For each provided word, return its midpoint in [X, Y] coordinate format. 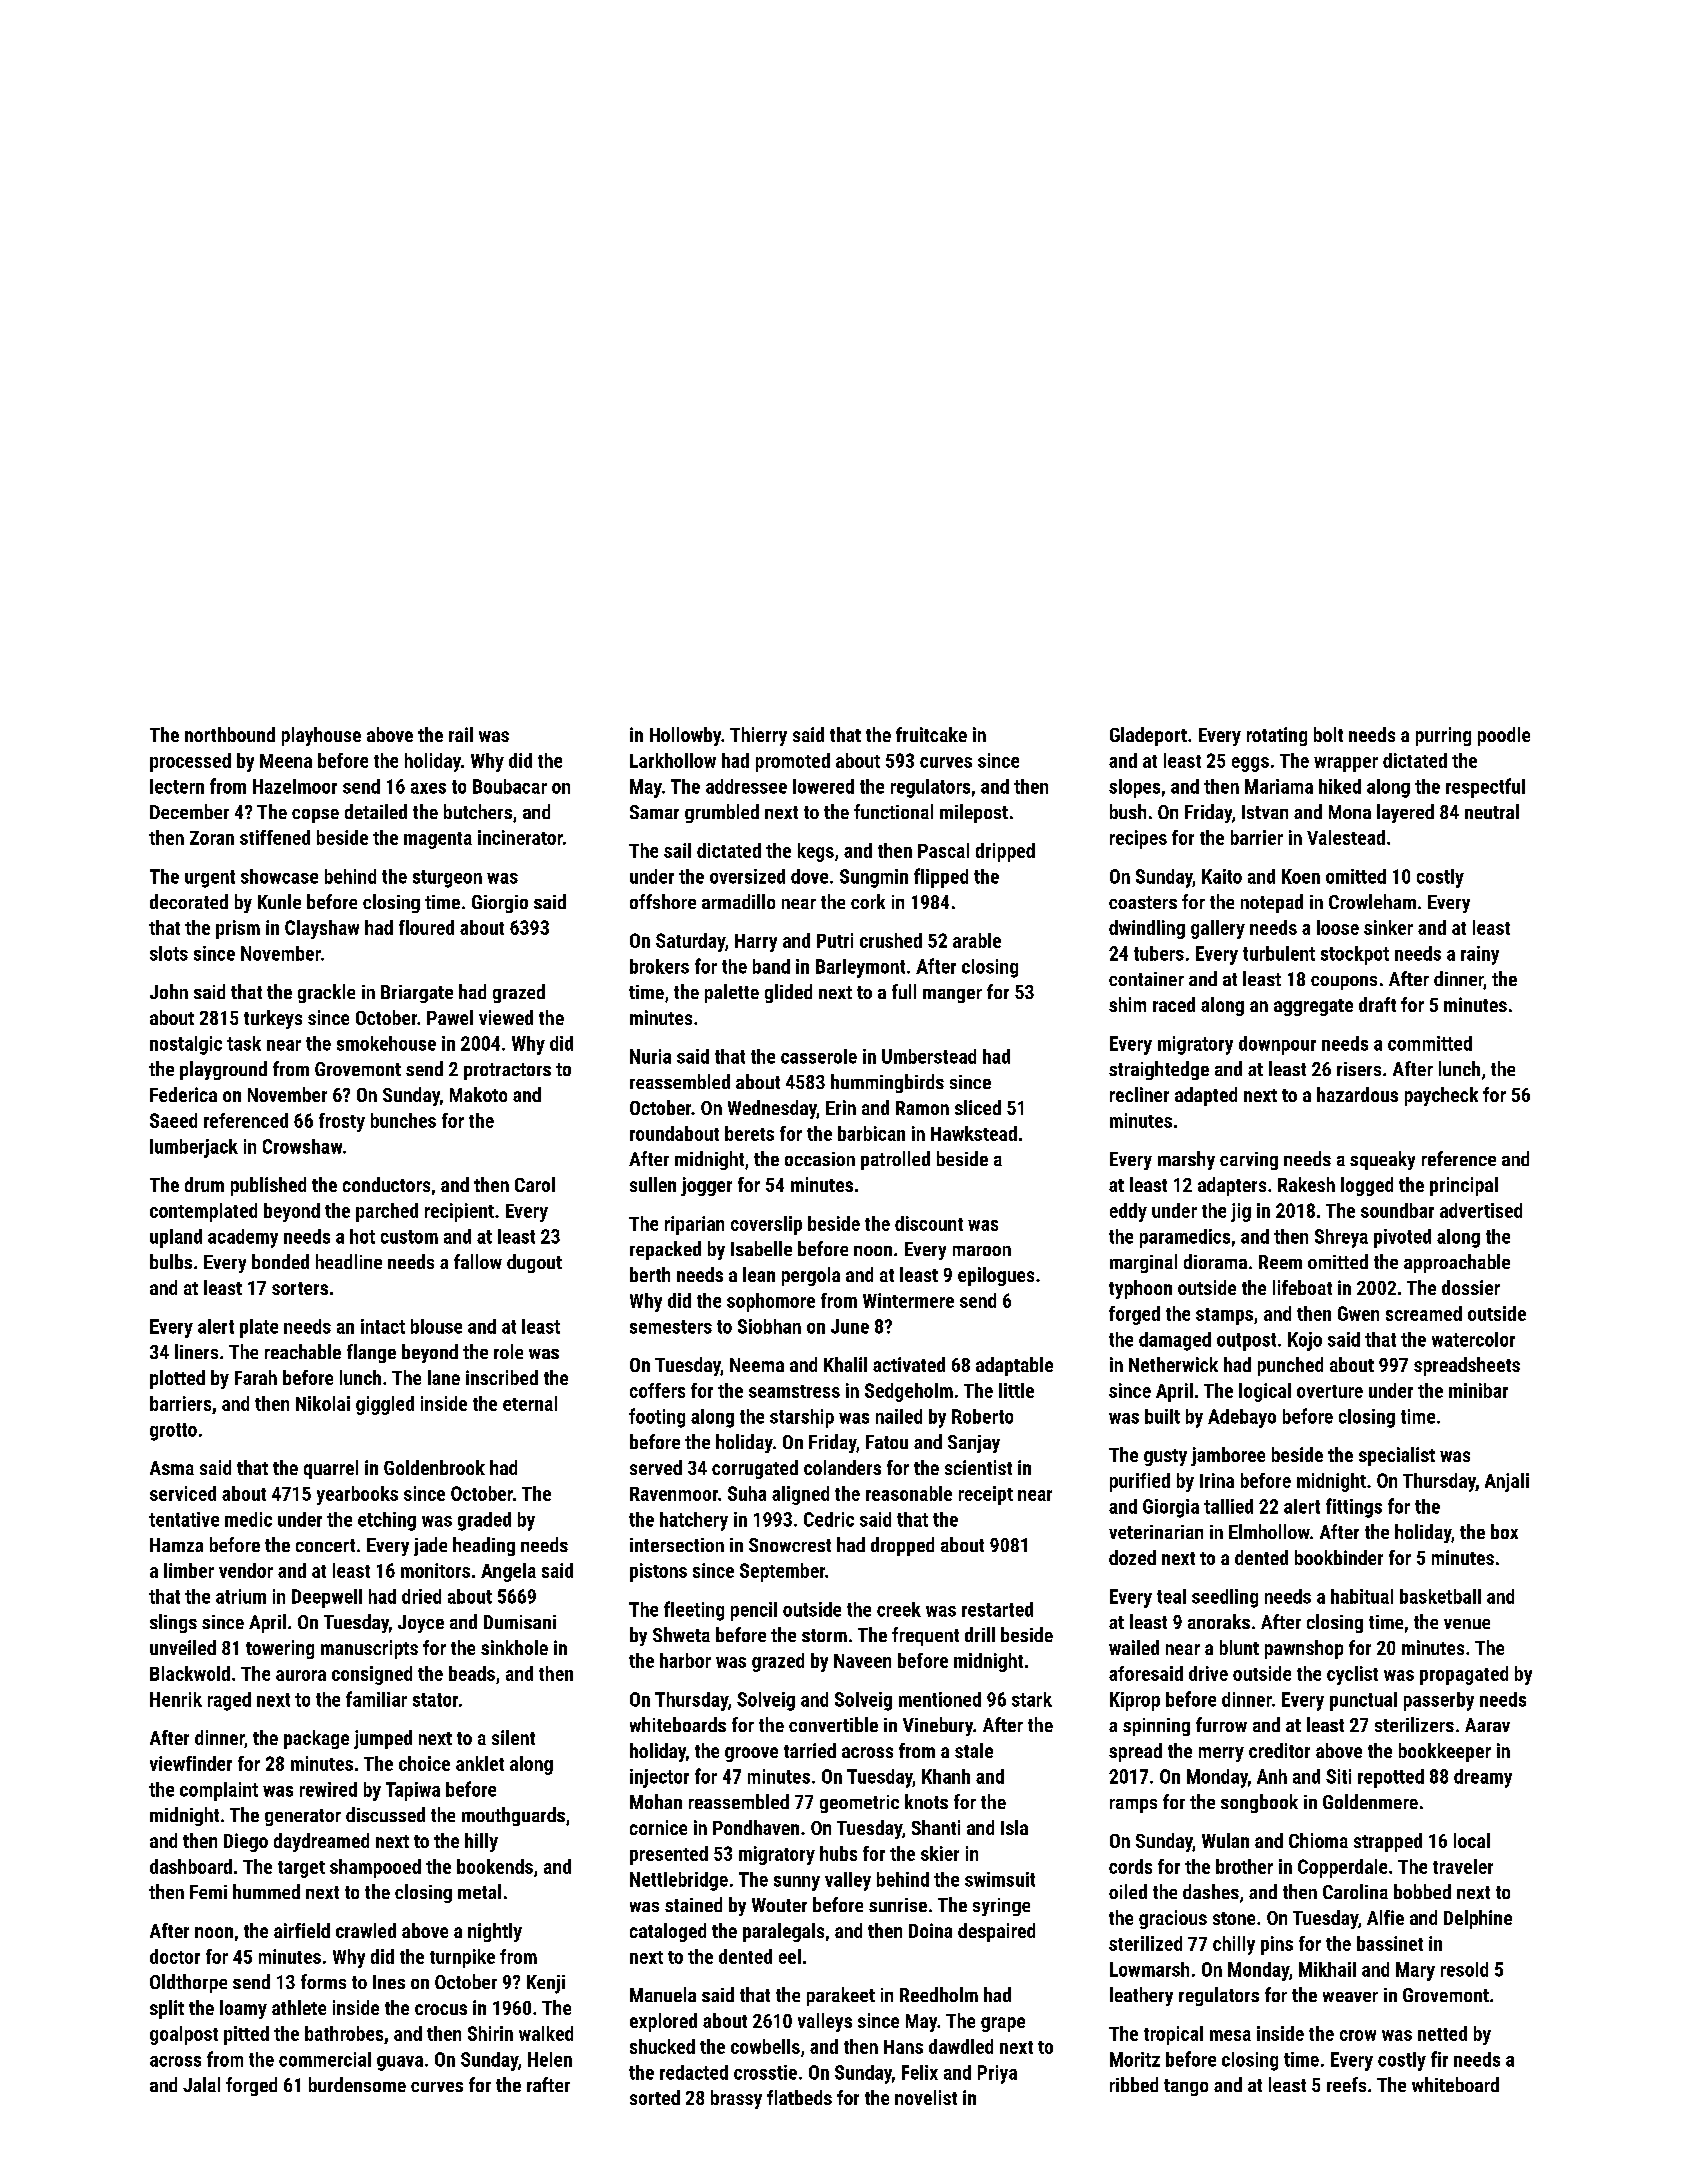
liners [196, 1351]
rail [461, 734]
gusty [1165, 1457]
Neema [757, 1365]
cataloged [668, 1932]
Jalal [201, 2084]
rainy [1480, 955]
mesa [1230, 2035]
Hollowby [685, 736]
